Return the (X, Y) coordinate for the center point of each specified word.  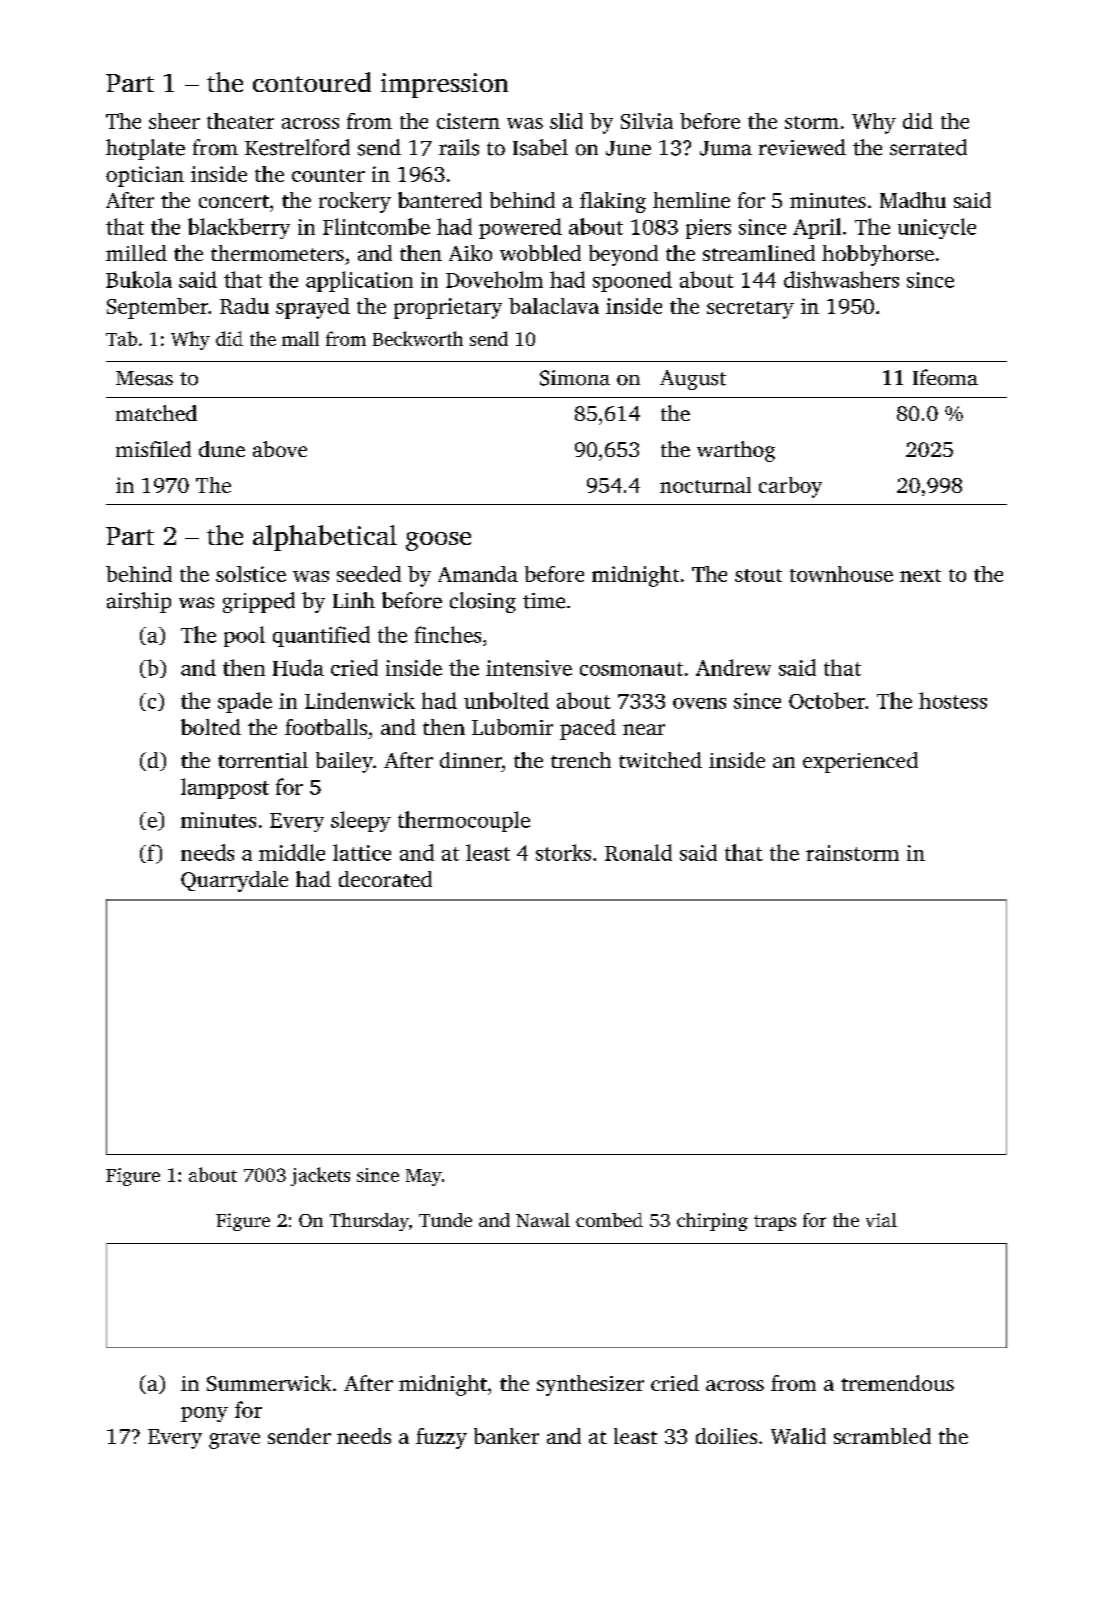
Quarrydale (234, 881)
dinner (471, 760)
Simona (575, 378)
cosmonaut (631, 669)
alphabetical (325, 538)
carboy (790, 487)
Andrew (733, 667)
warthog (736, 451)
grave (234, 1441)
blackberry (239, 228)
